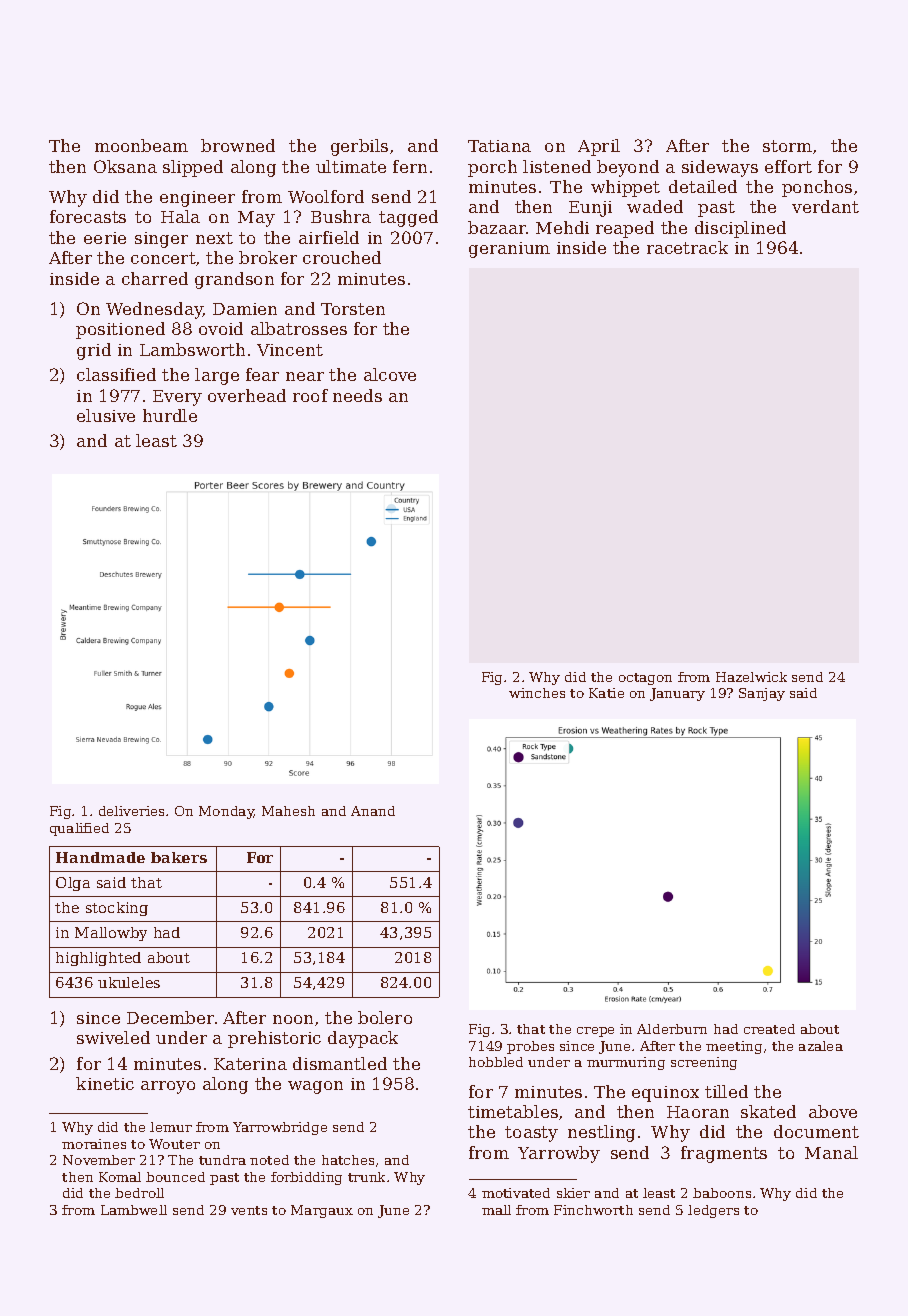 This document has width=908, height=1316. Describe the element at coordinates (106, 415) in the document. I see `elusive` at that location.
